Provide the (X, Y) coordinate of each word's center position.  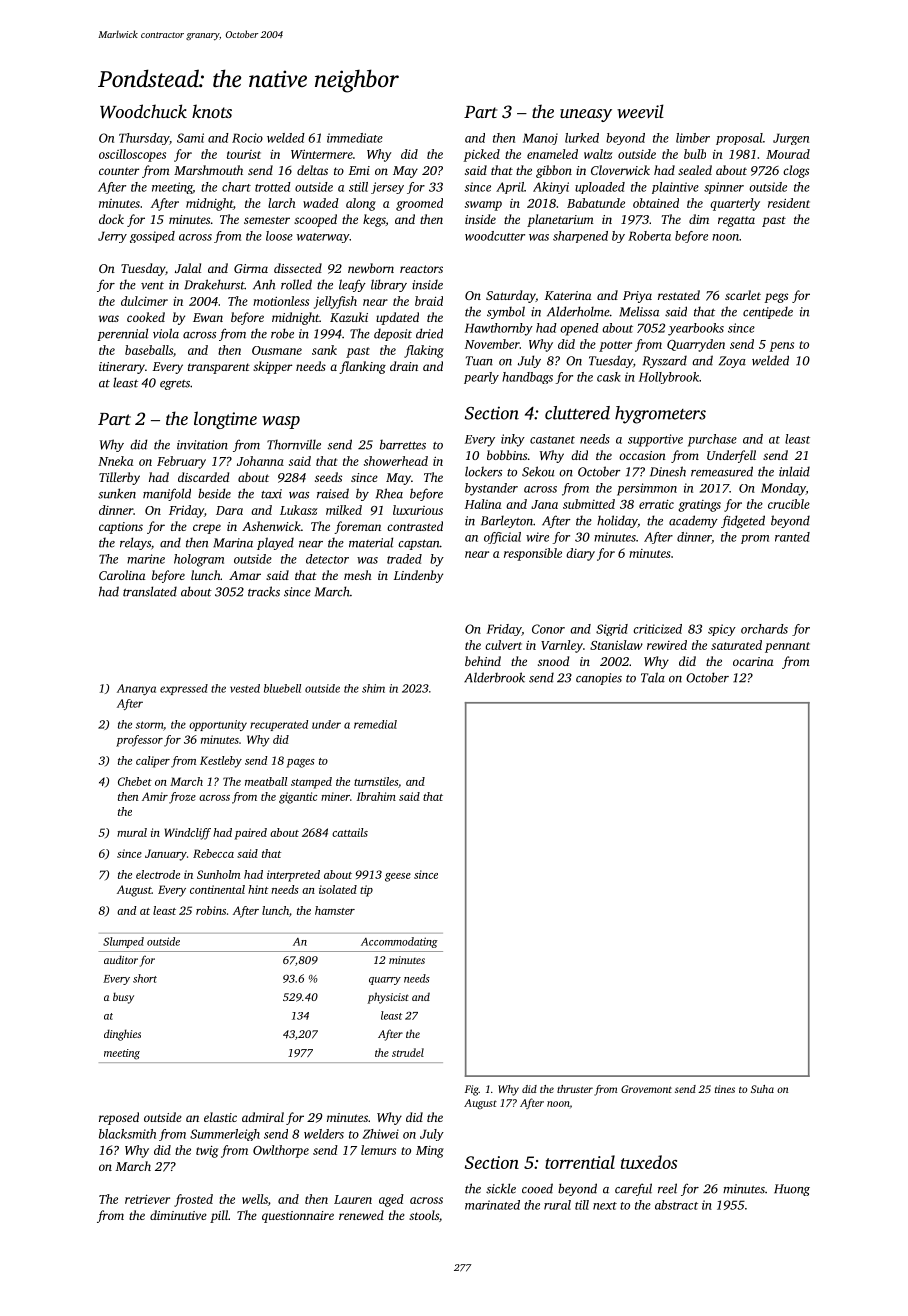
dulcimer (144, 301)
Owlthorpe (281, 1151)
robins (211, 910)
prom (755, 539)
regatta (736, 221)
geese (398, 877)
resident (789, 203)
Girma (251, 268)
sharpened (580, 237)
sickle (501, 1188)
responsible (533, 554)
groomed (419, 204)
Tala (653, 677)
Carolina (122, 575)
